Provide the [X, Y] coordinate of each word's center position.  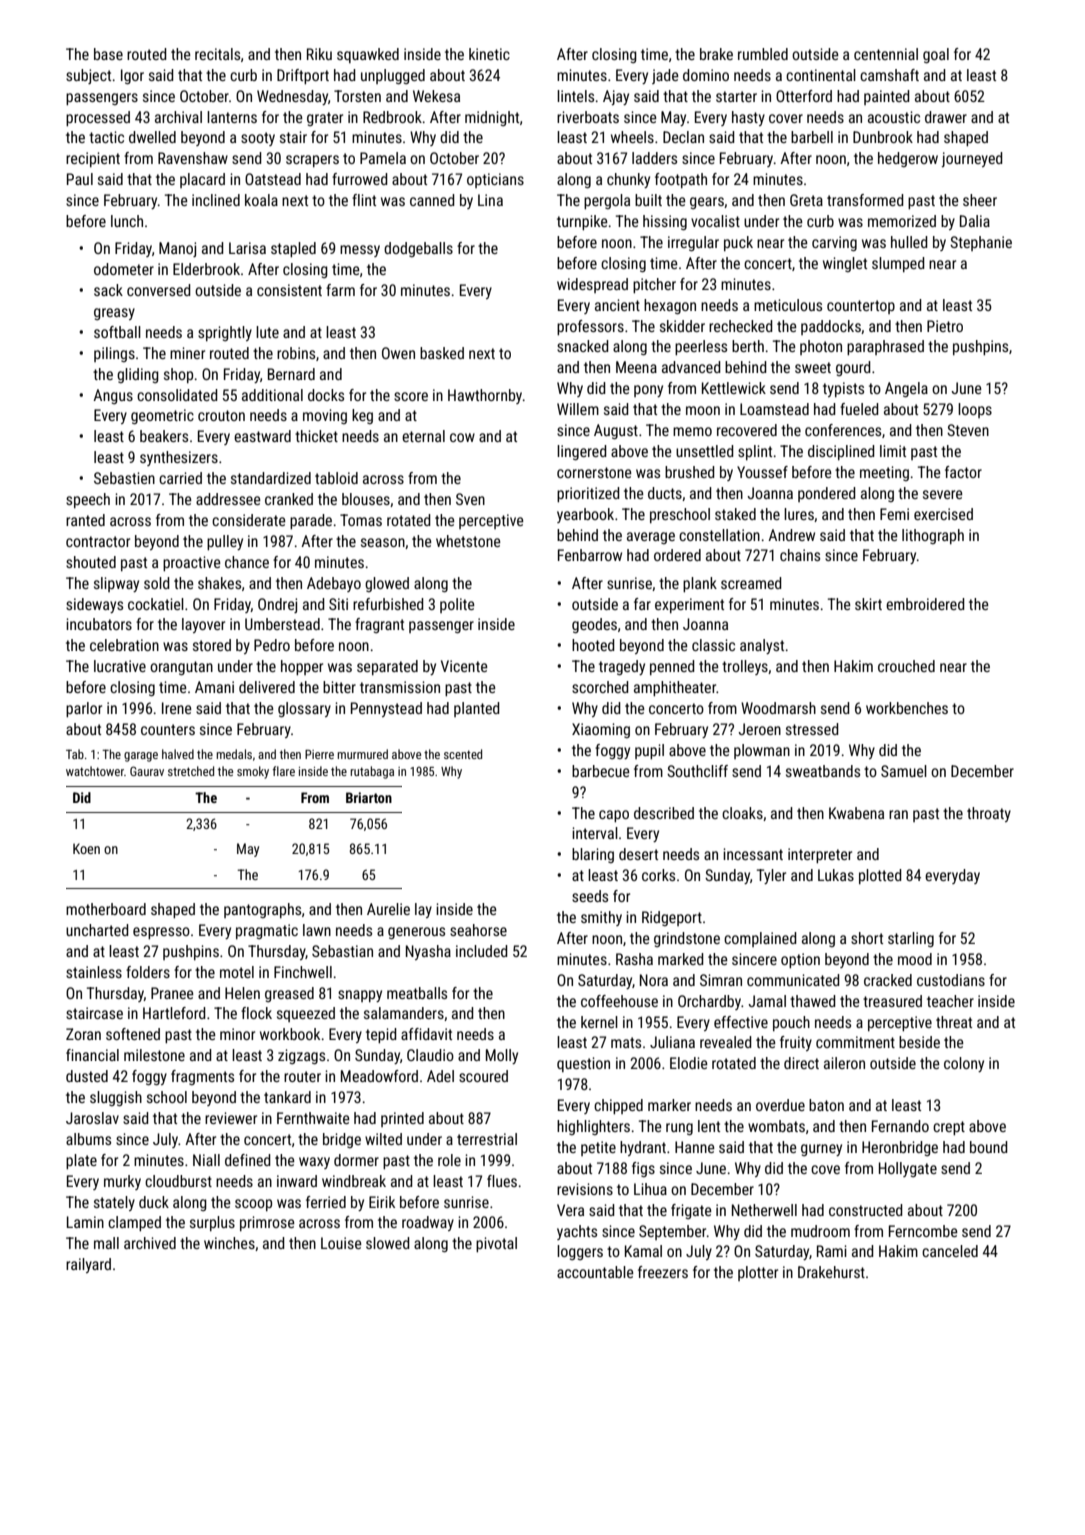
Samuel [904, 771]
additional [272, 395]
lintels [575, 96]
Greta [806, 200]
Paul [80, 179]
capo [614, 816]
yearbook [585, 515]
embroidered [925, 604]
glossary [304, 709]
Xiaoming [601, 730]
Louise [341, 1243]
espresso [161, 933]
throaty [989, 814]
